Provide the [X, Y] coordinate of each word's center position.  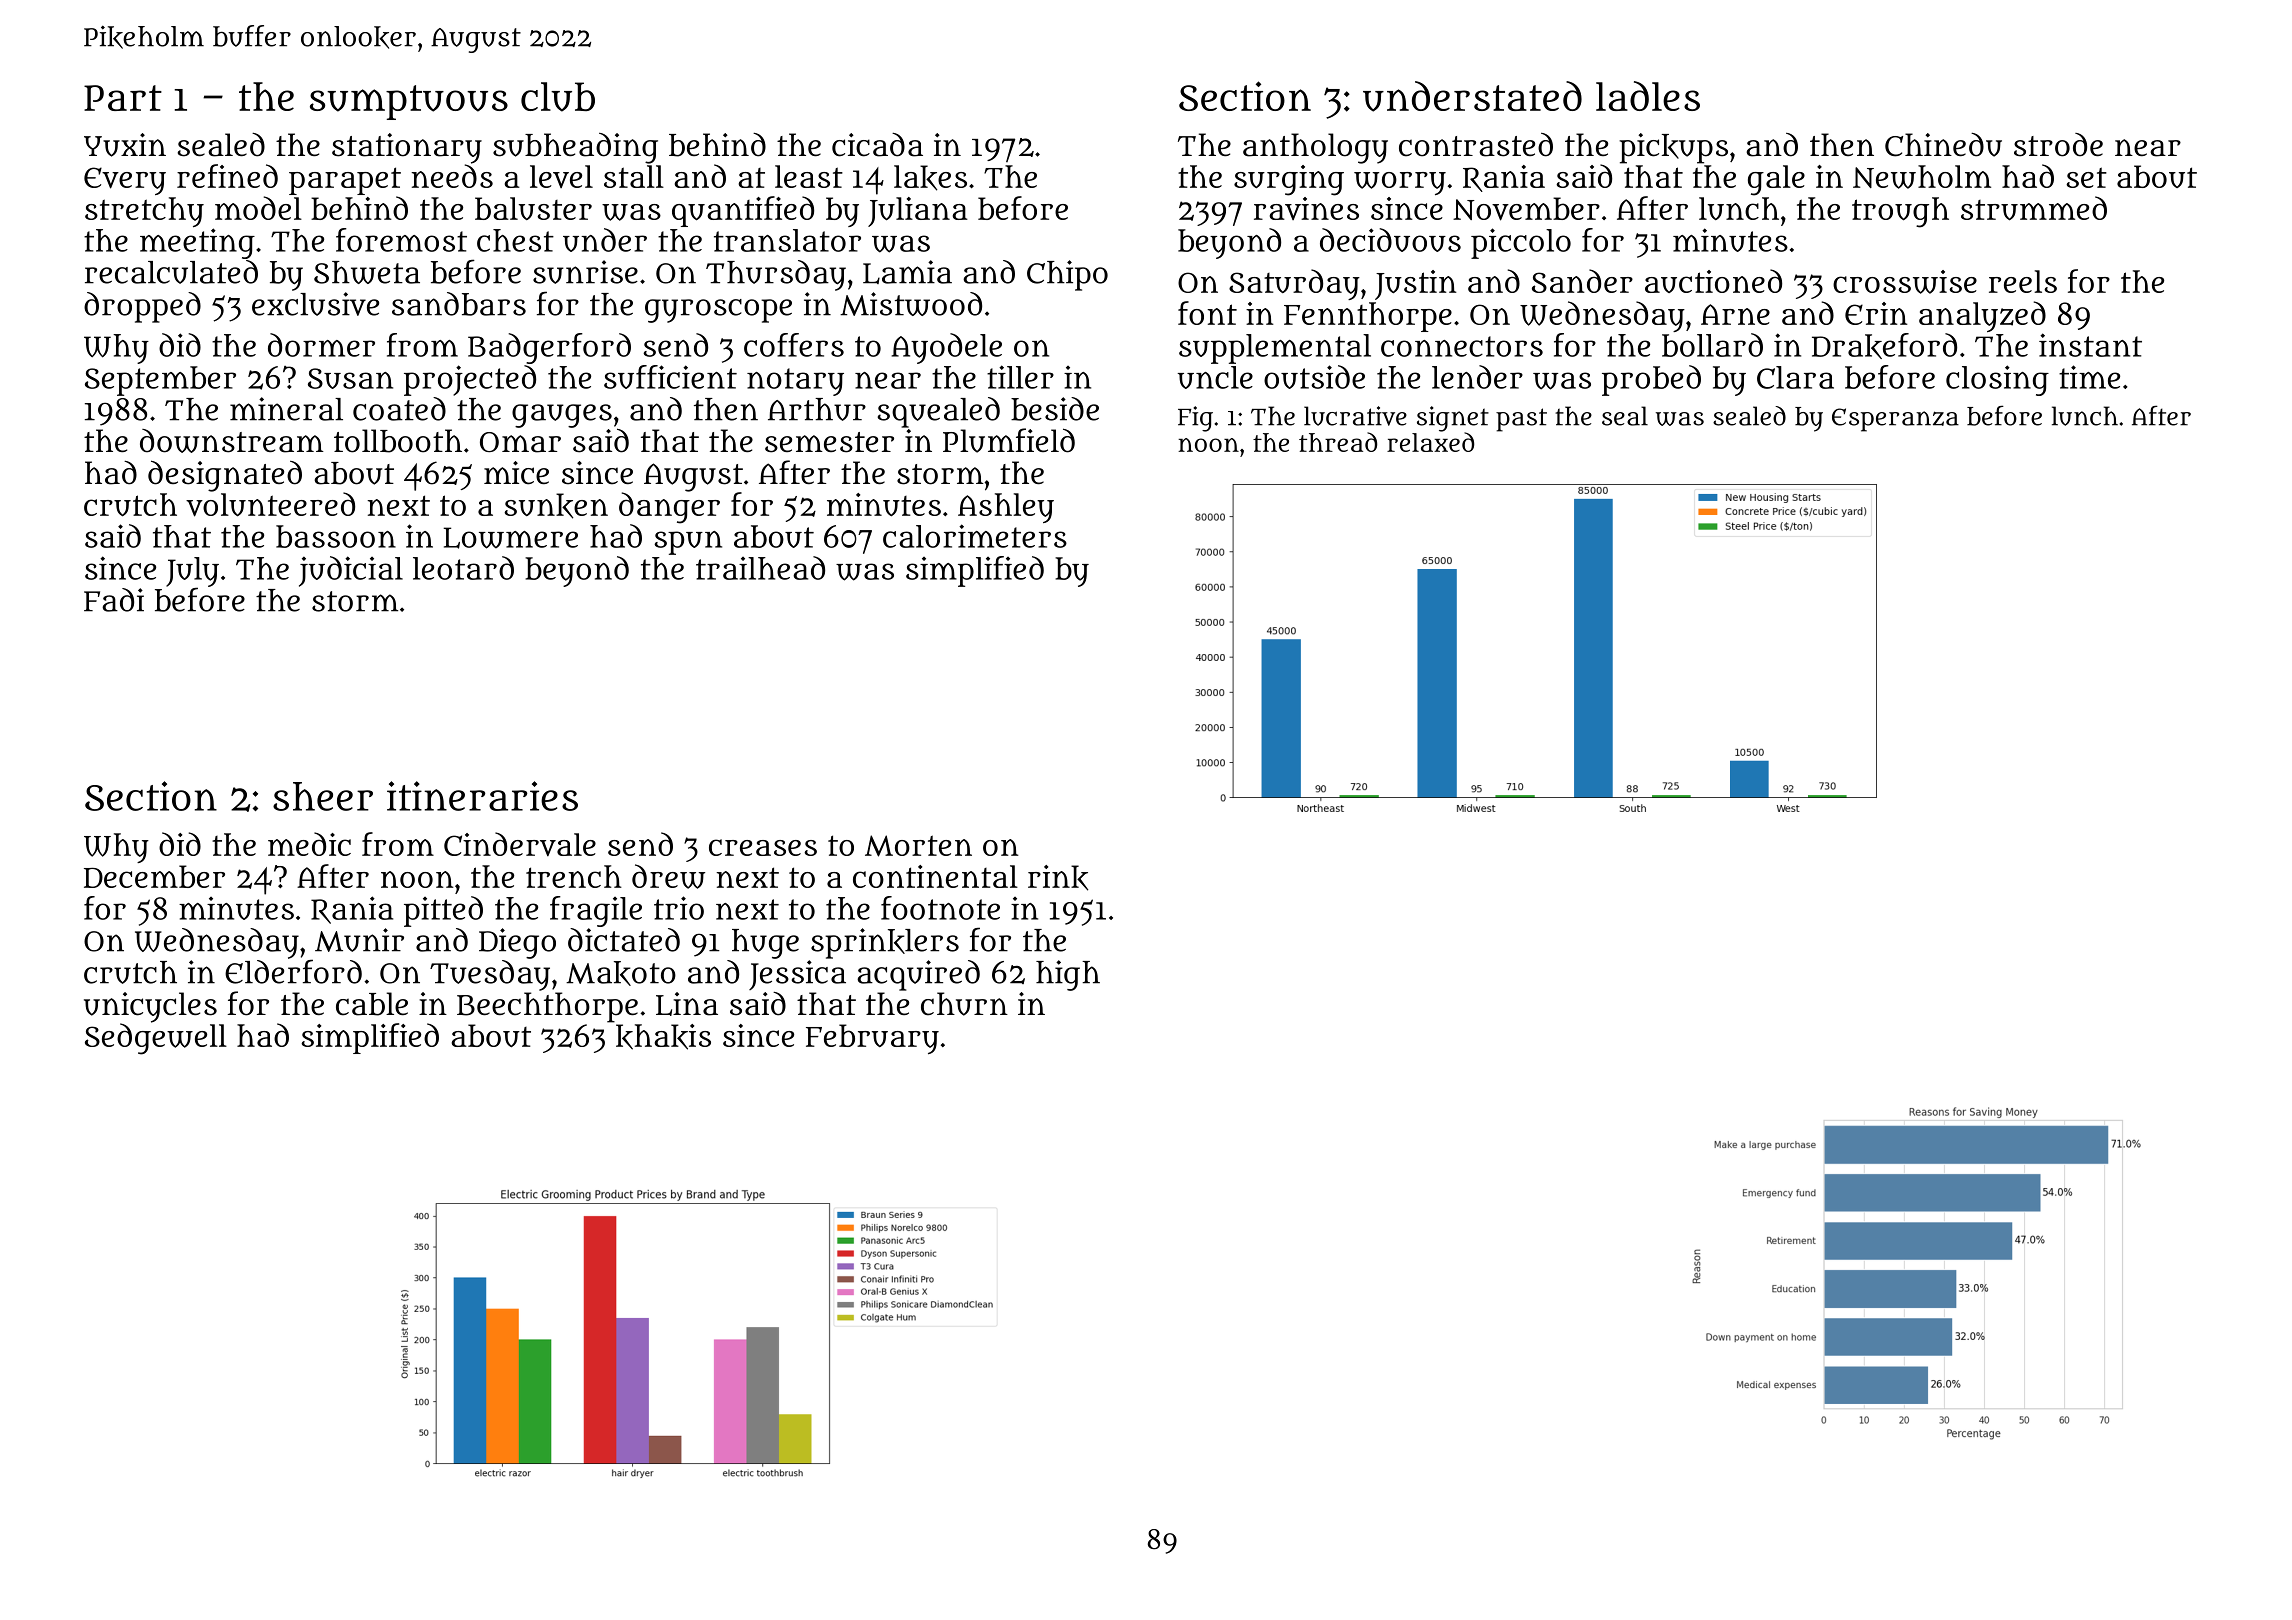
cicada [877, 145]
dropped [142, 307]
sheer [323, 796]
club [558, 97]
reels [2023, 281]
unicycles [150, 1007]
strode [2058, 145]
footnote [940, 908]
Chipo [1067, 275]
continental [935, 876]
